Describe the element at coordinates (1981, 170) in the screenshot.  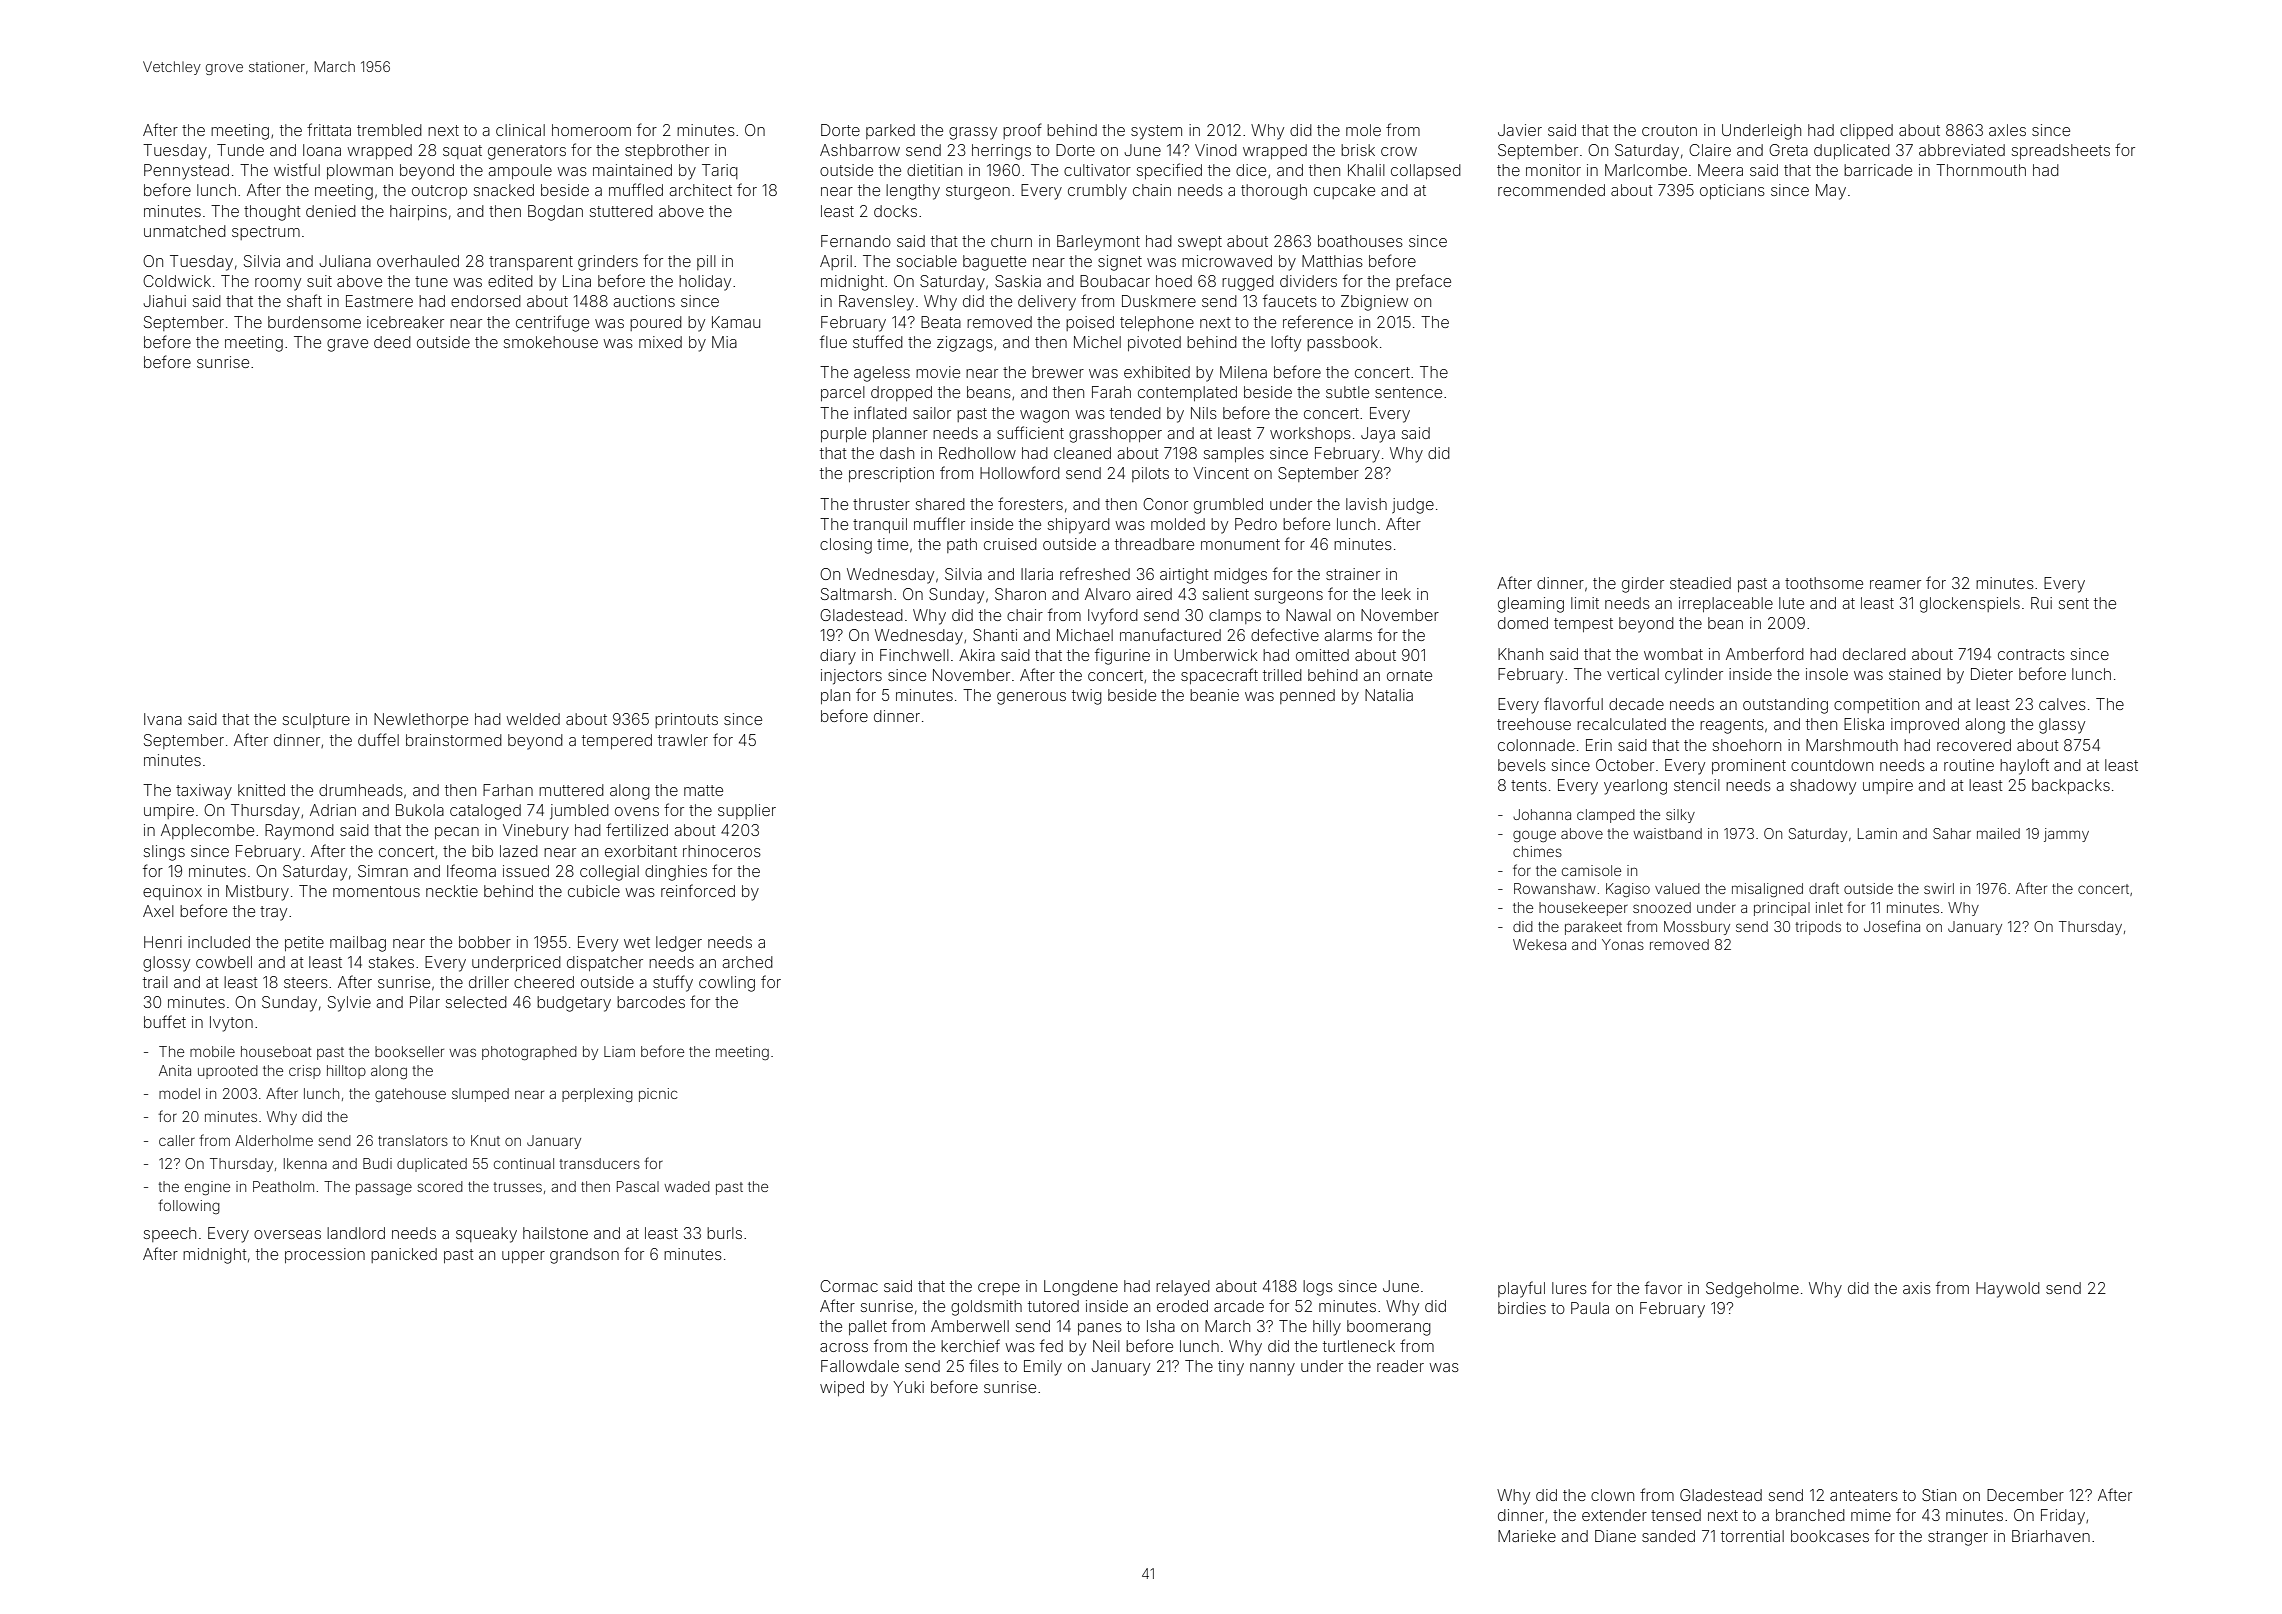
I see `Thornmouth` at that location.
